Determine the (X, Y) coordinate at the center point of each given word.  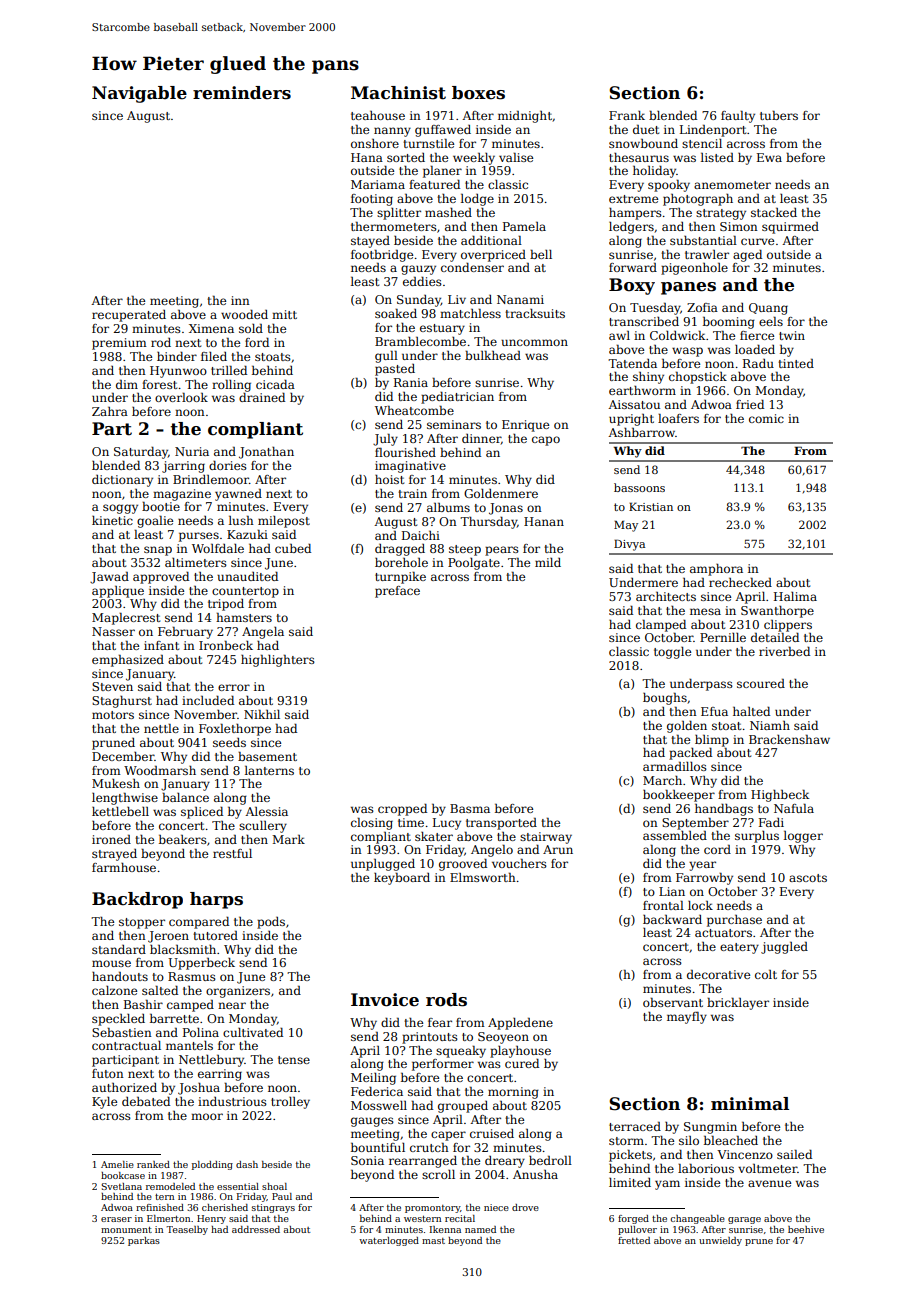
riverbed (784, 651)
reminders (242, 93)
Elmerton (168, 1218)
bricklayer (738, 1004)
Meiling (373, 1079)
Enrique (525, 426)
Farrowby (704, 879)
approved (161, 578)
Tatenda (632, 363)
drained (262, 397)
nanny (392, 132)
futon (108, 1073)
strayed (114, 855)
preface (397, 592)
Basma (470, 808)
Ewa (769, 157)
